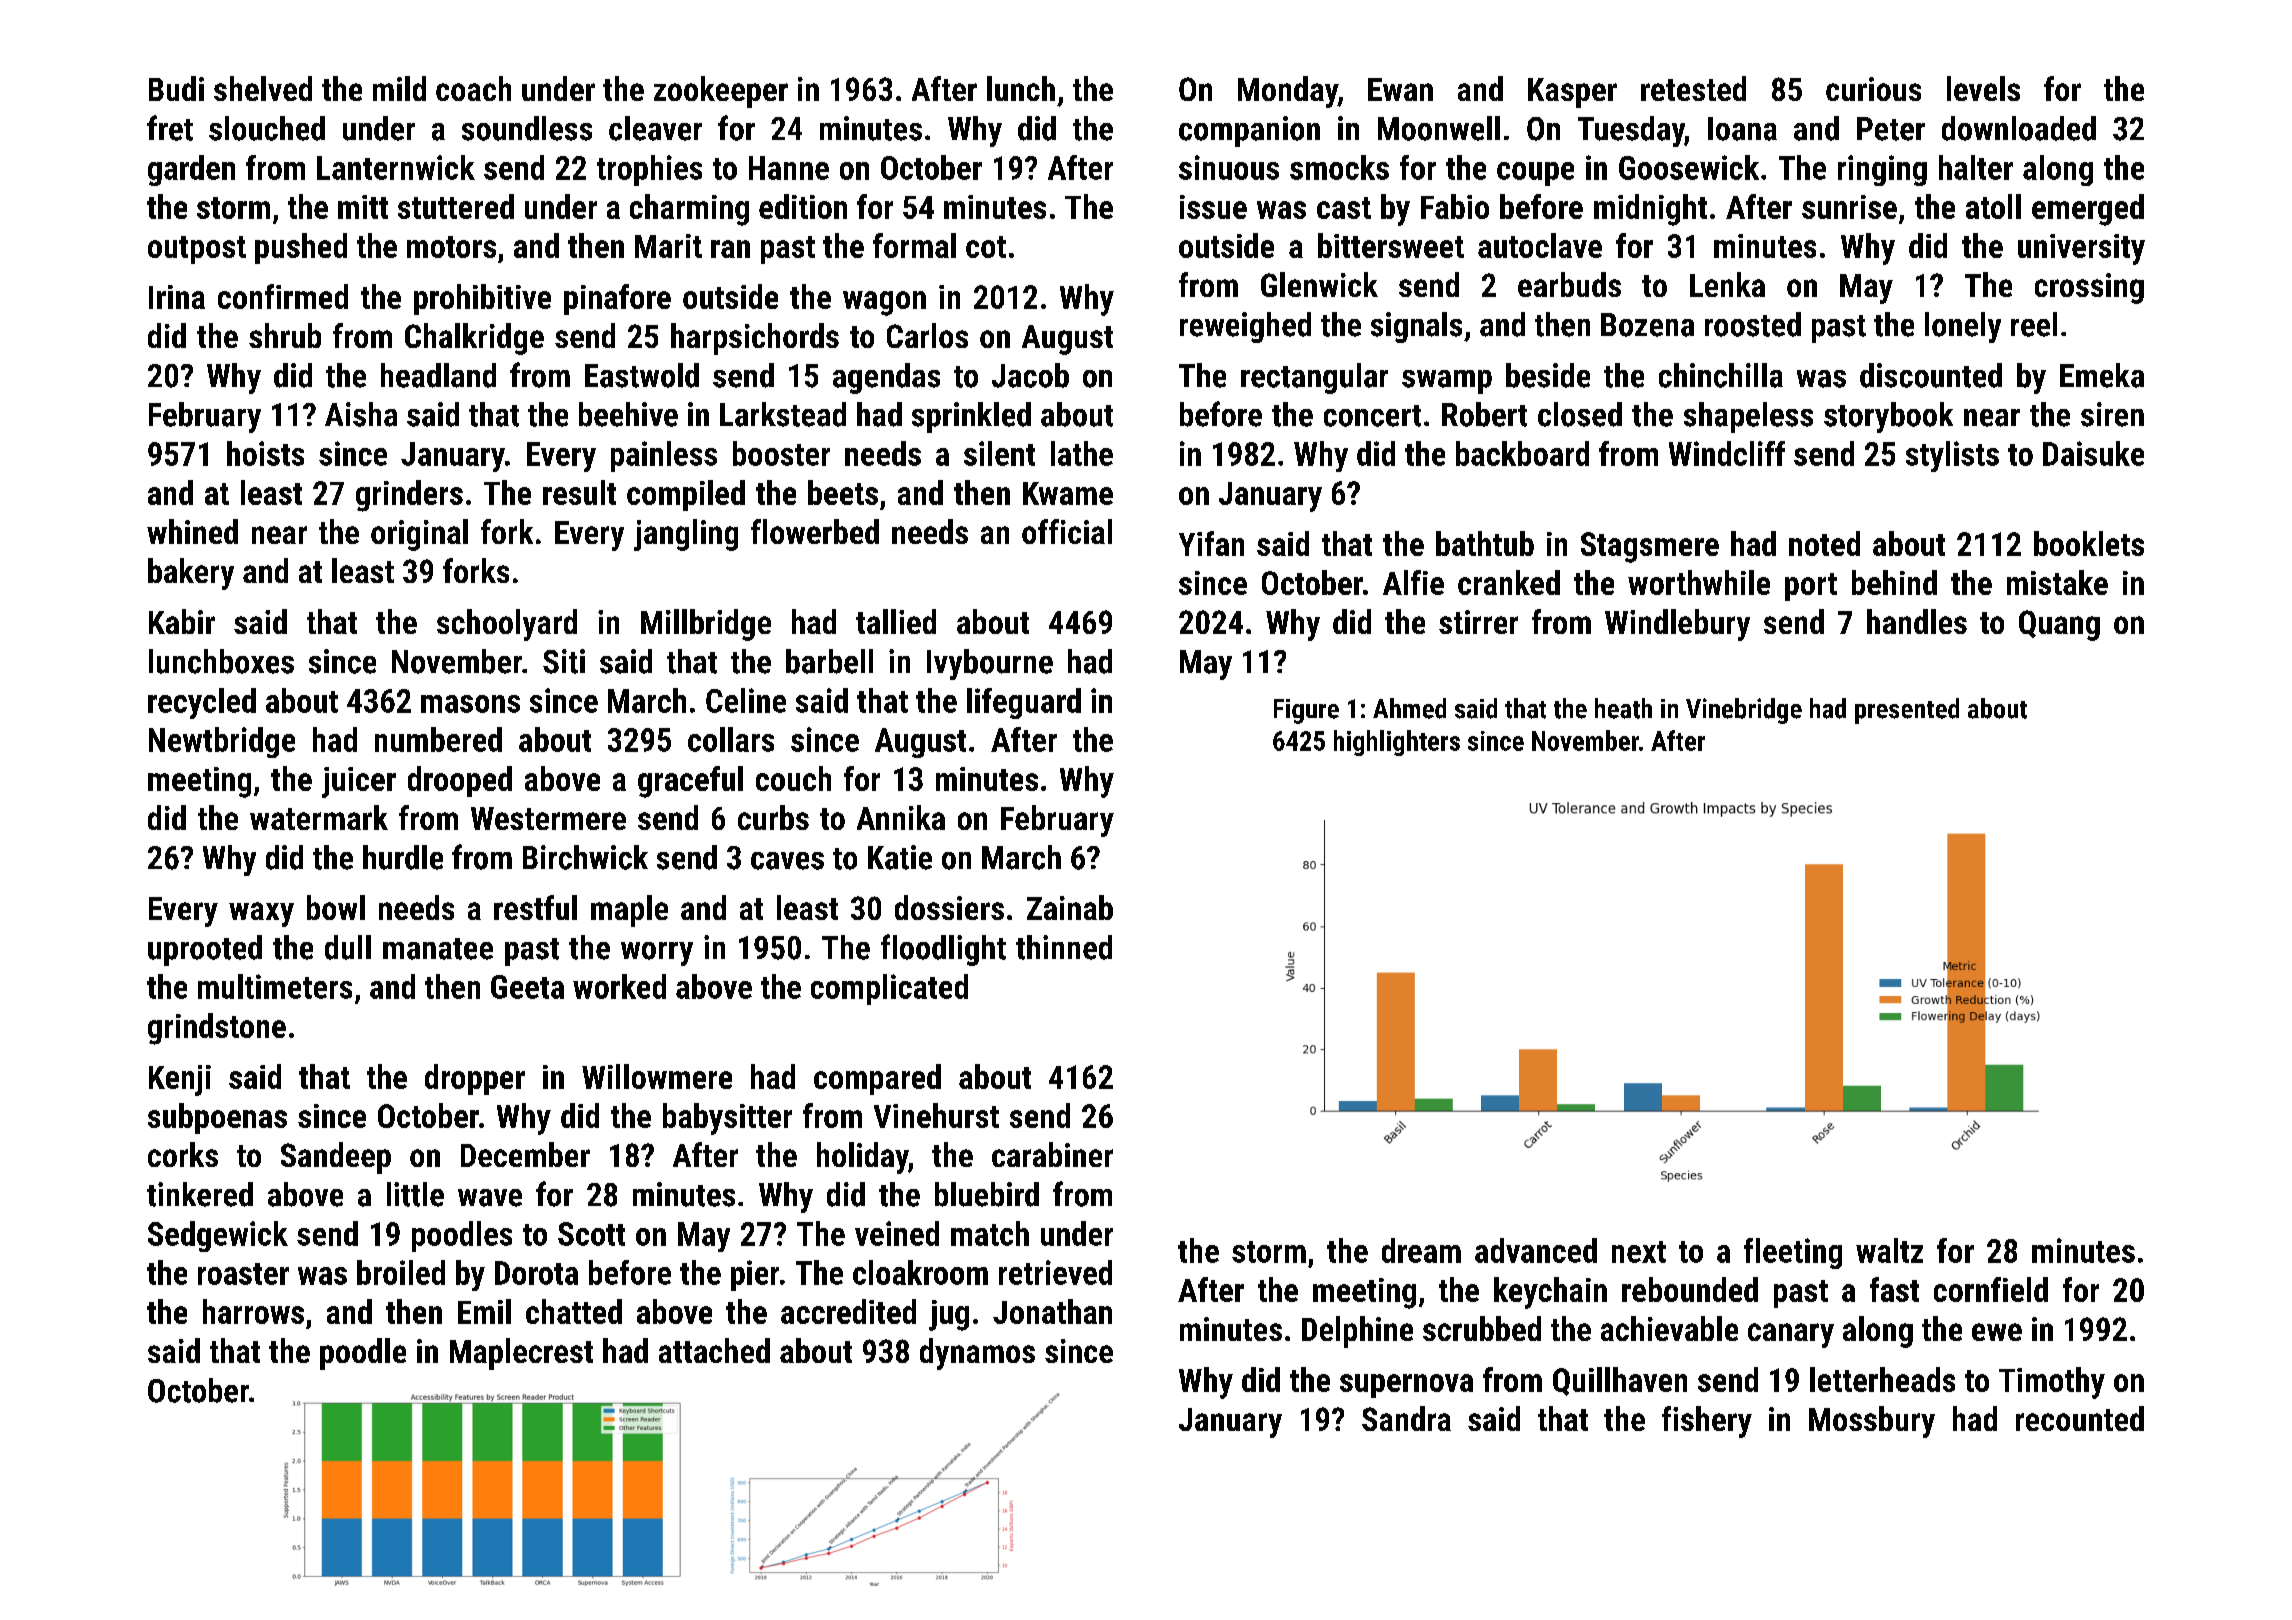  Describe the element at coordinates (1416, 327) in the document. I see `signals` at that location.
